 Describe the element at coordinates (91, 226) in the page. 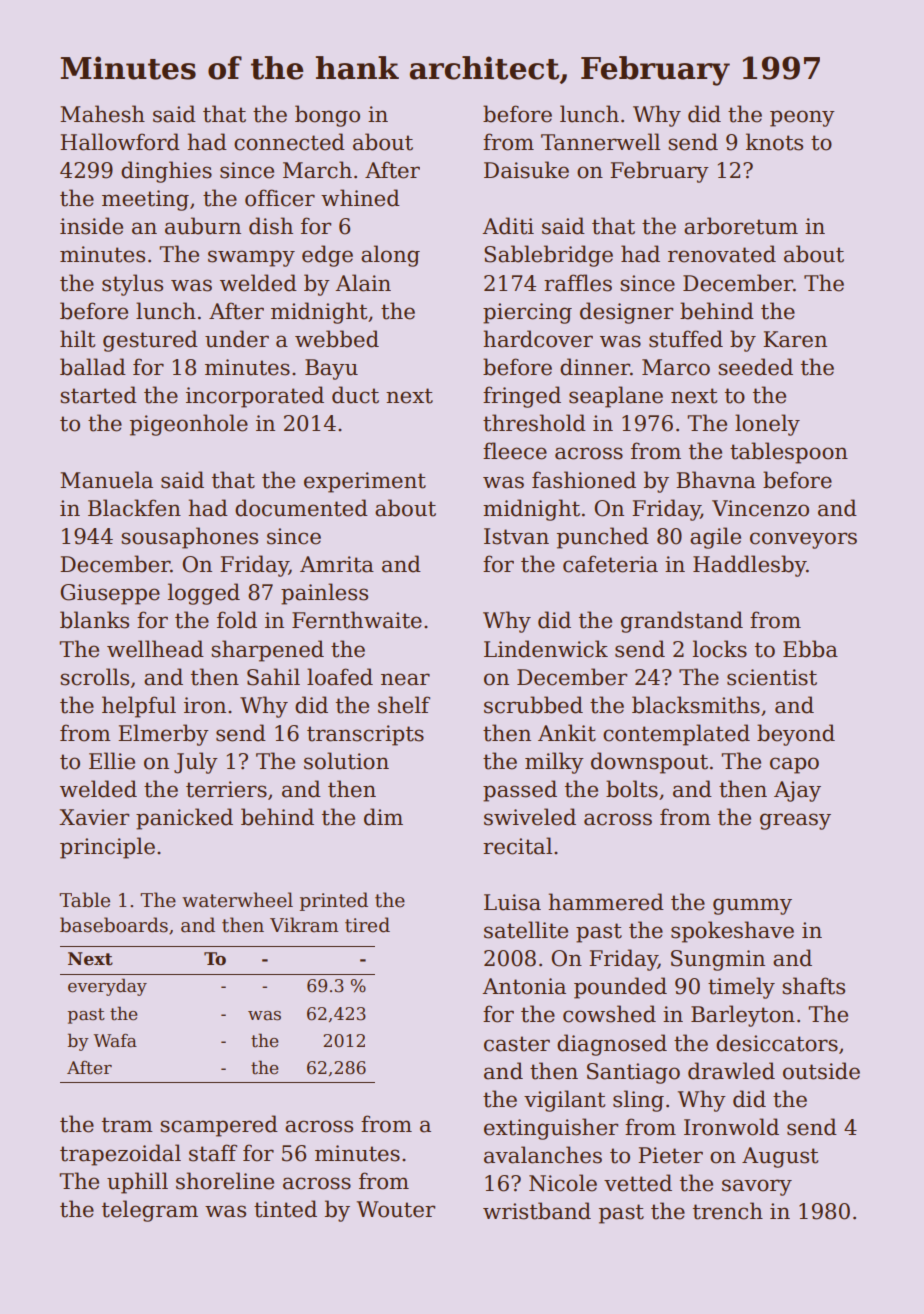

I see `inside` at that location.
